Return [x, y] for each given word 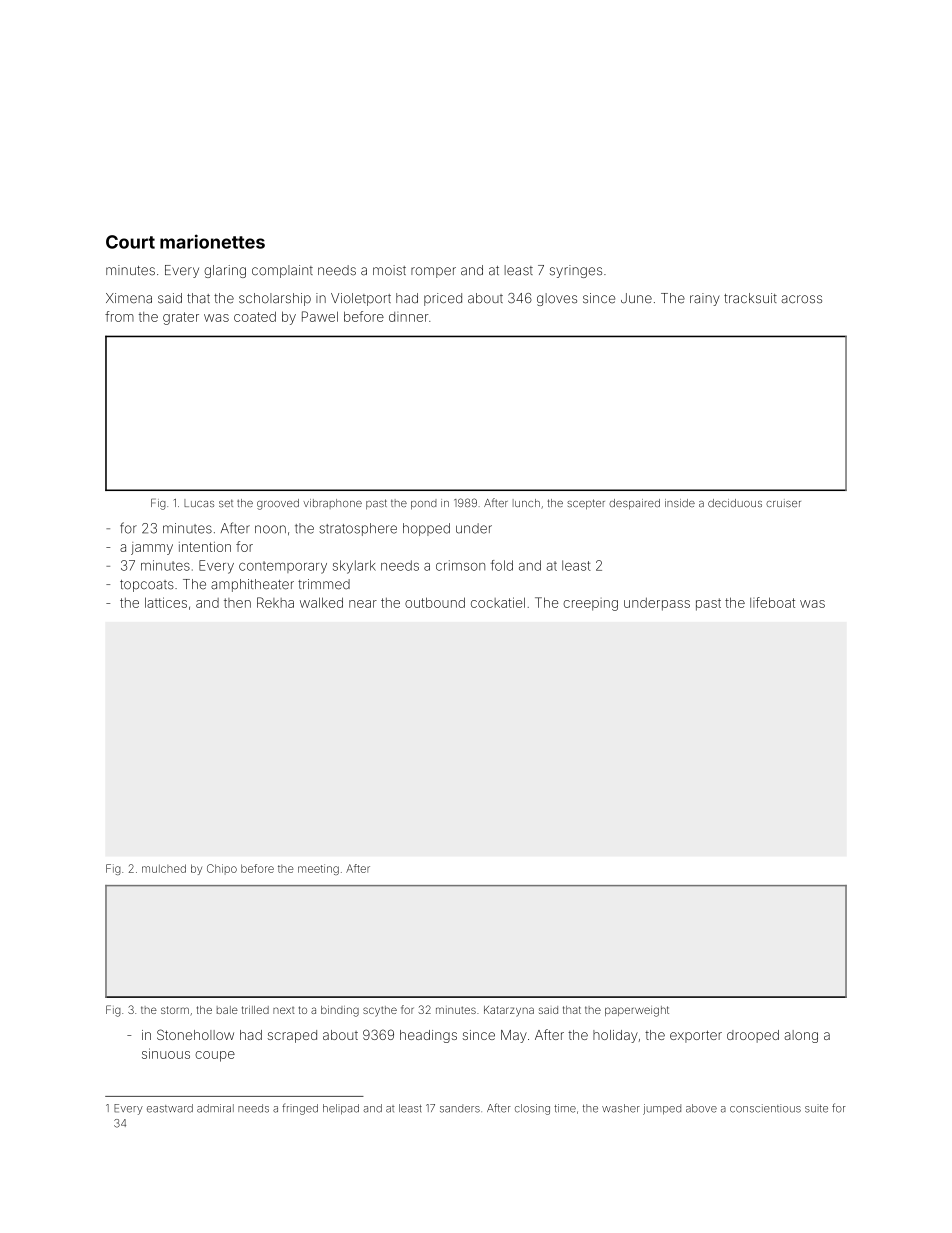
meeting [318, 869]
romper [433, 272]
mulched [164, 868]
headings [428, 1036]
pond [424, 504]
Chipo [222, 869]
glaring [225, 271]
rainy [705, 299]
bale [227, 1010]
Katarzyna [509, 1011]
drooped [753, 1036]
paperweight [637, 1011]
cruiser [783, 503]
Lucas [199, 503]
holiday [615, 1036]
